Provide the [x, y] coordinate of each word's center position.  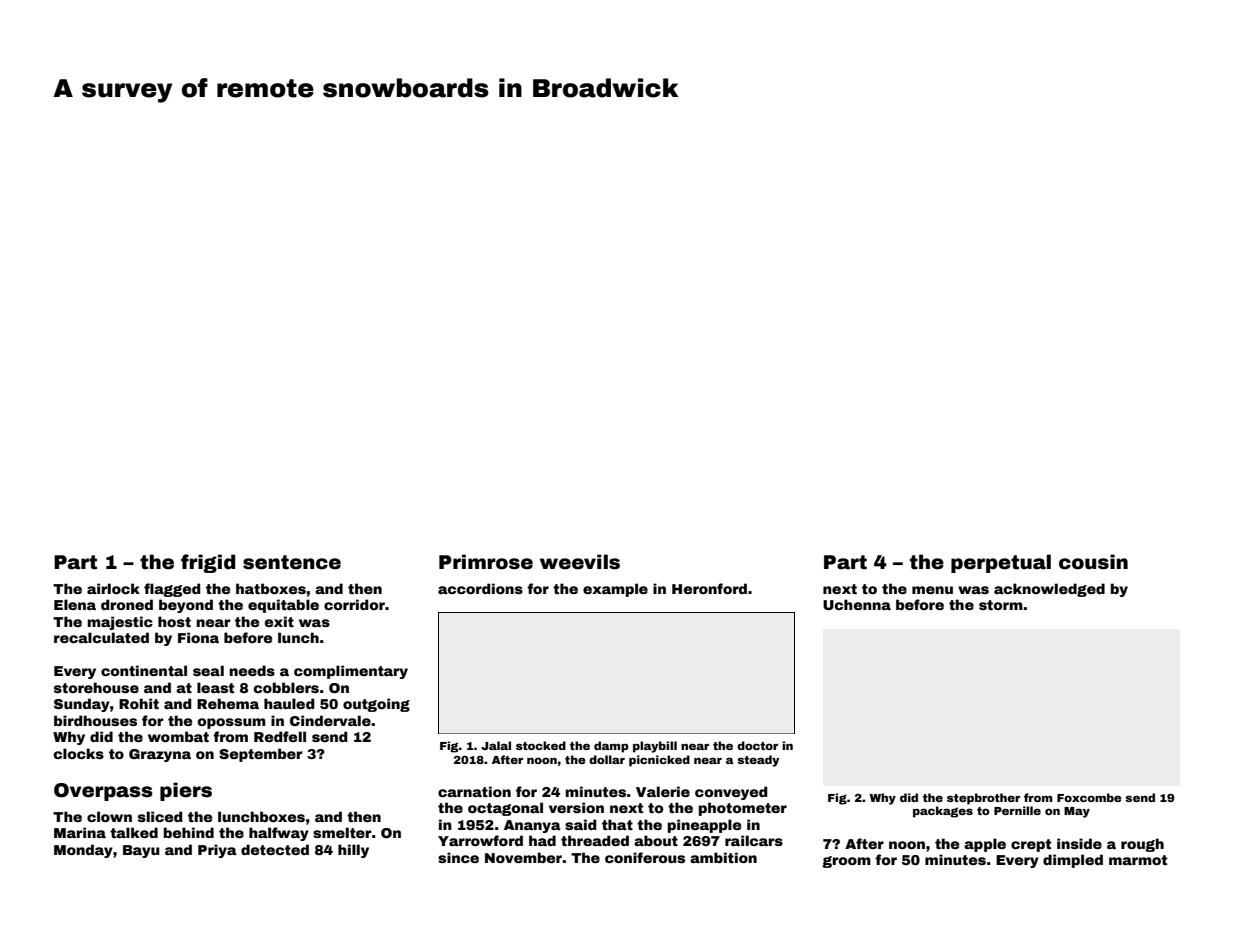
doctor [757, 745]
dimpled [1073, 861]
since [458, 857]
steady [758, 761]
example [615, 590]
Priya [217, 851]
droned [127, 604]
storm [1001, 605]
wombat [178, 736]
